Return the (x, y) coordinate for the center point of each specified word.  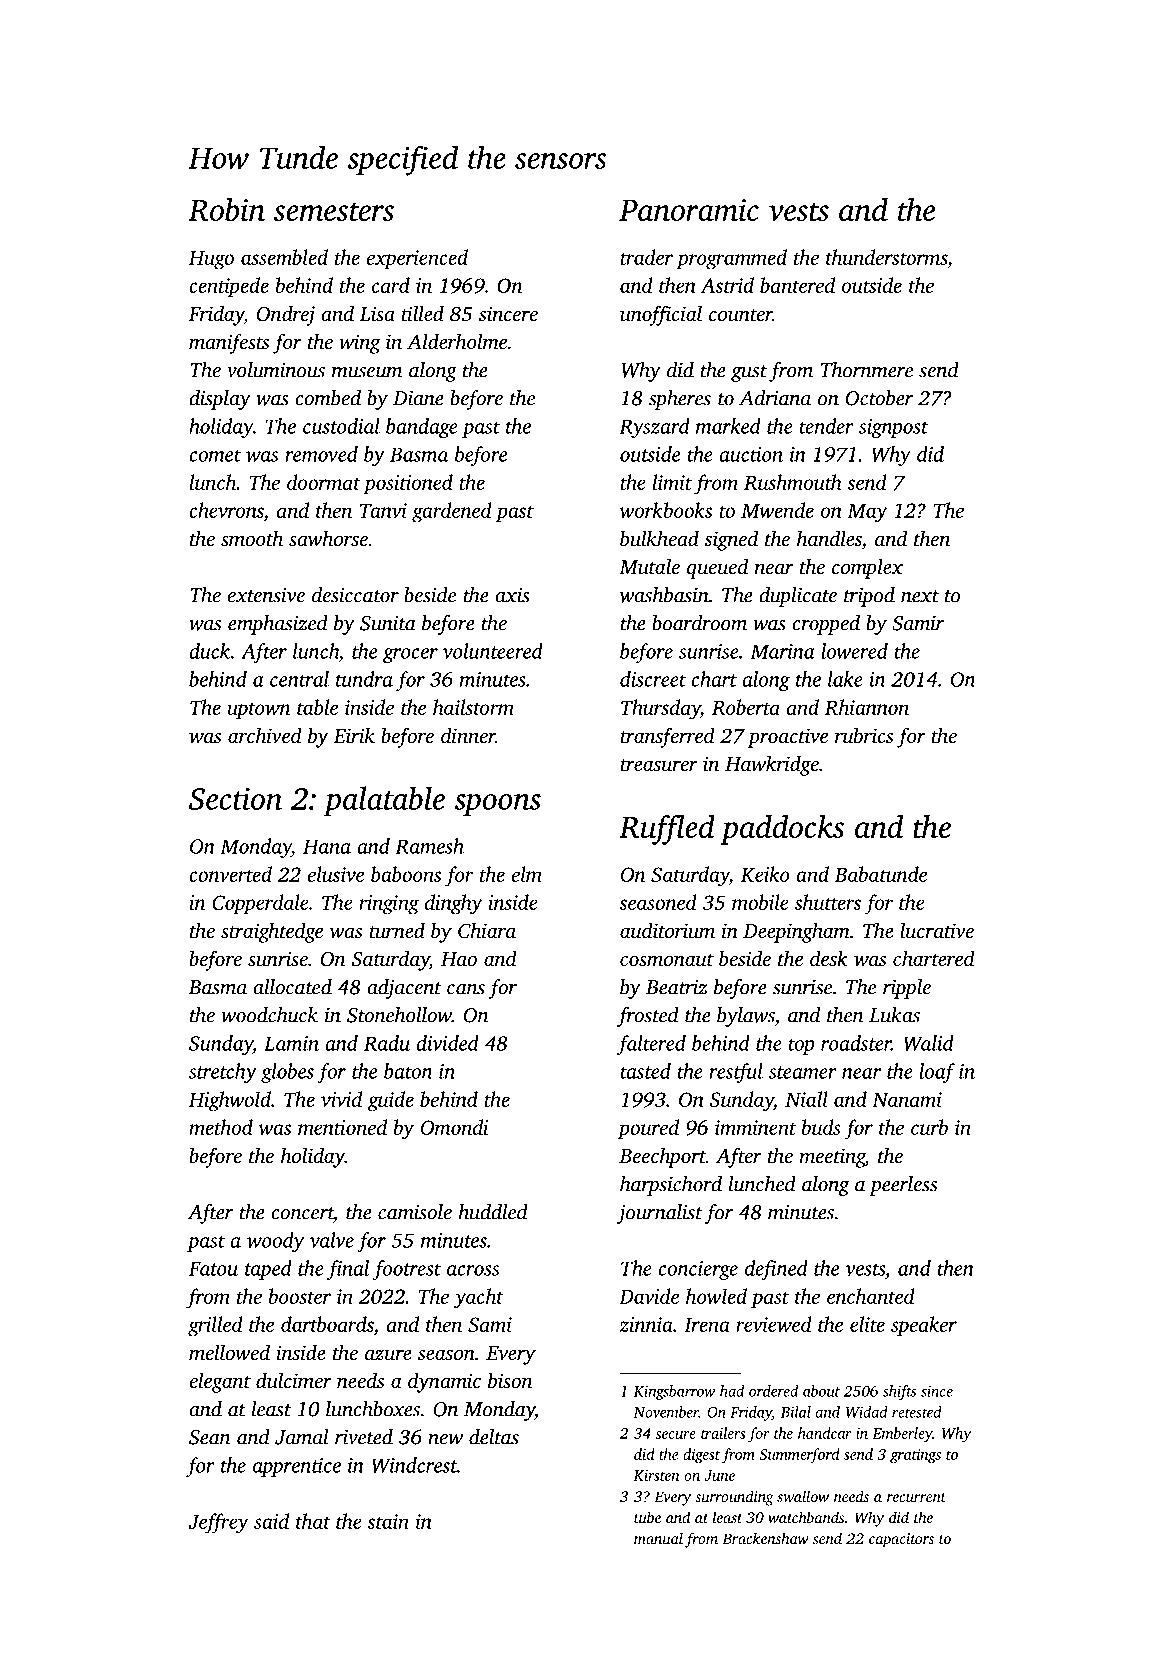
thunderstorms (886, 257)
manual (658, 1538)
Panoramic (689, 210)
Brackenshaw (765, 1538)
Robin (226, 209)
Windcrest (414, 1465)
